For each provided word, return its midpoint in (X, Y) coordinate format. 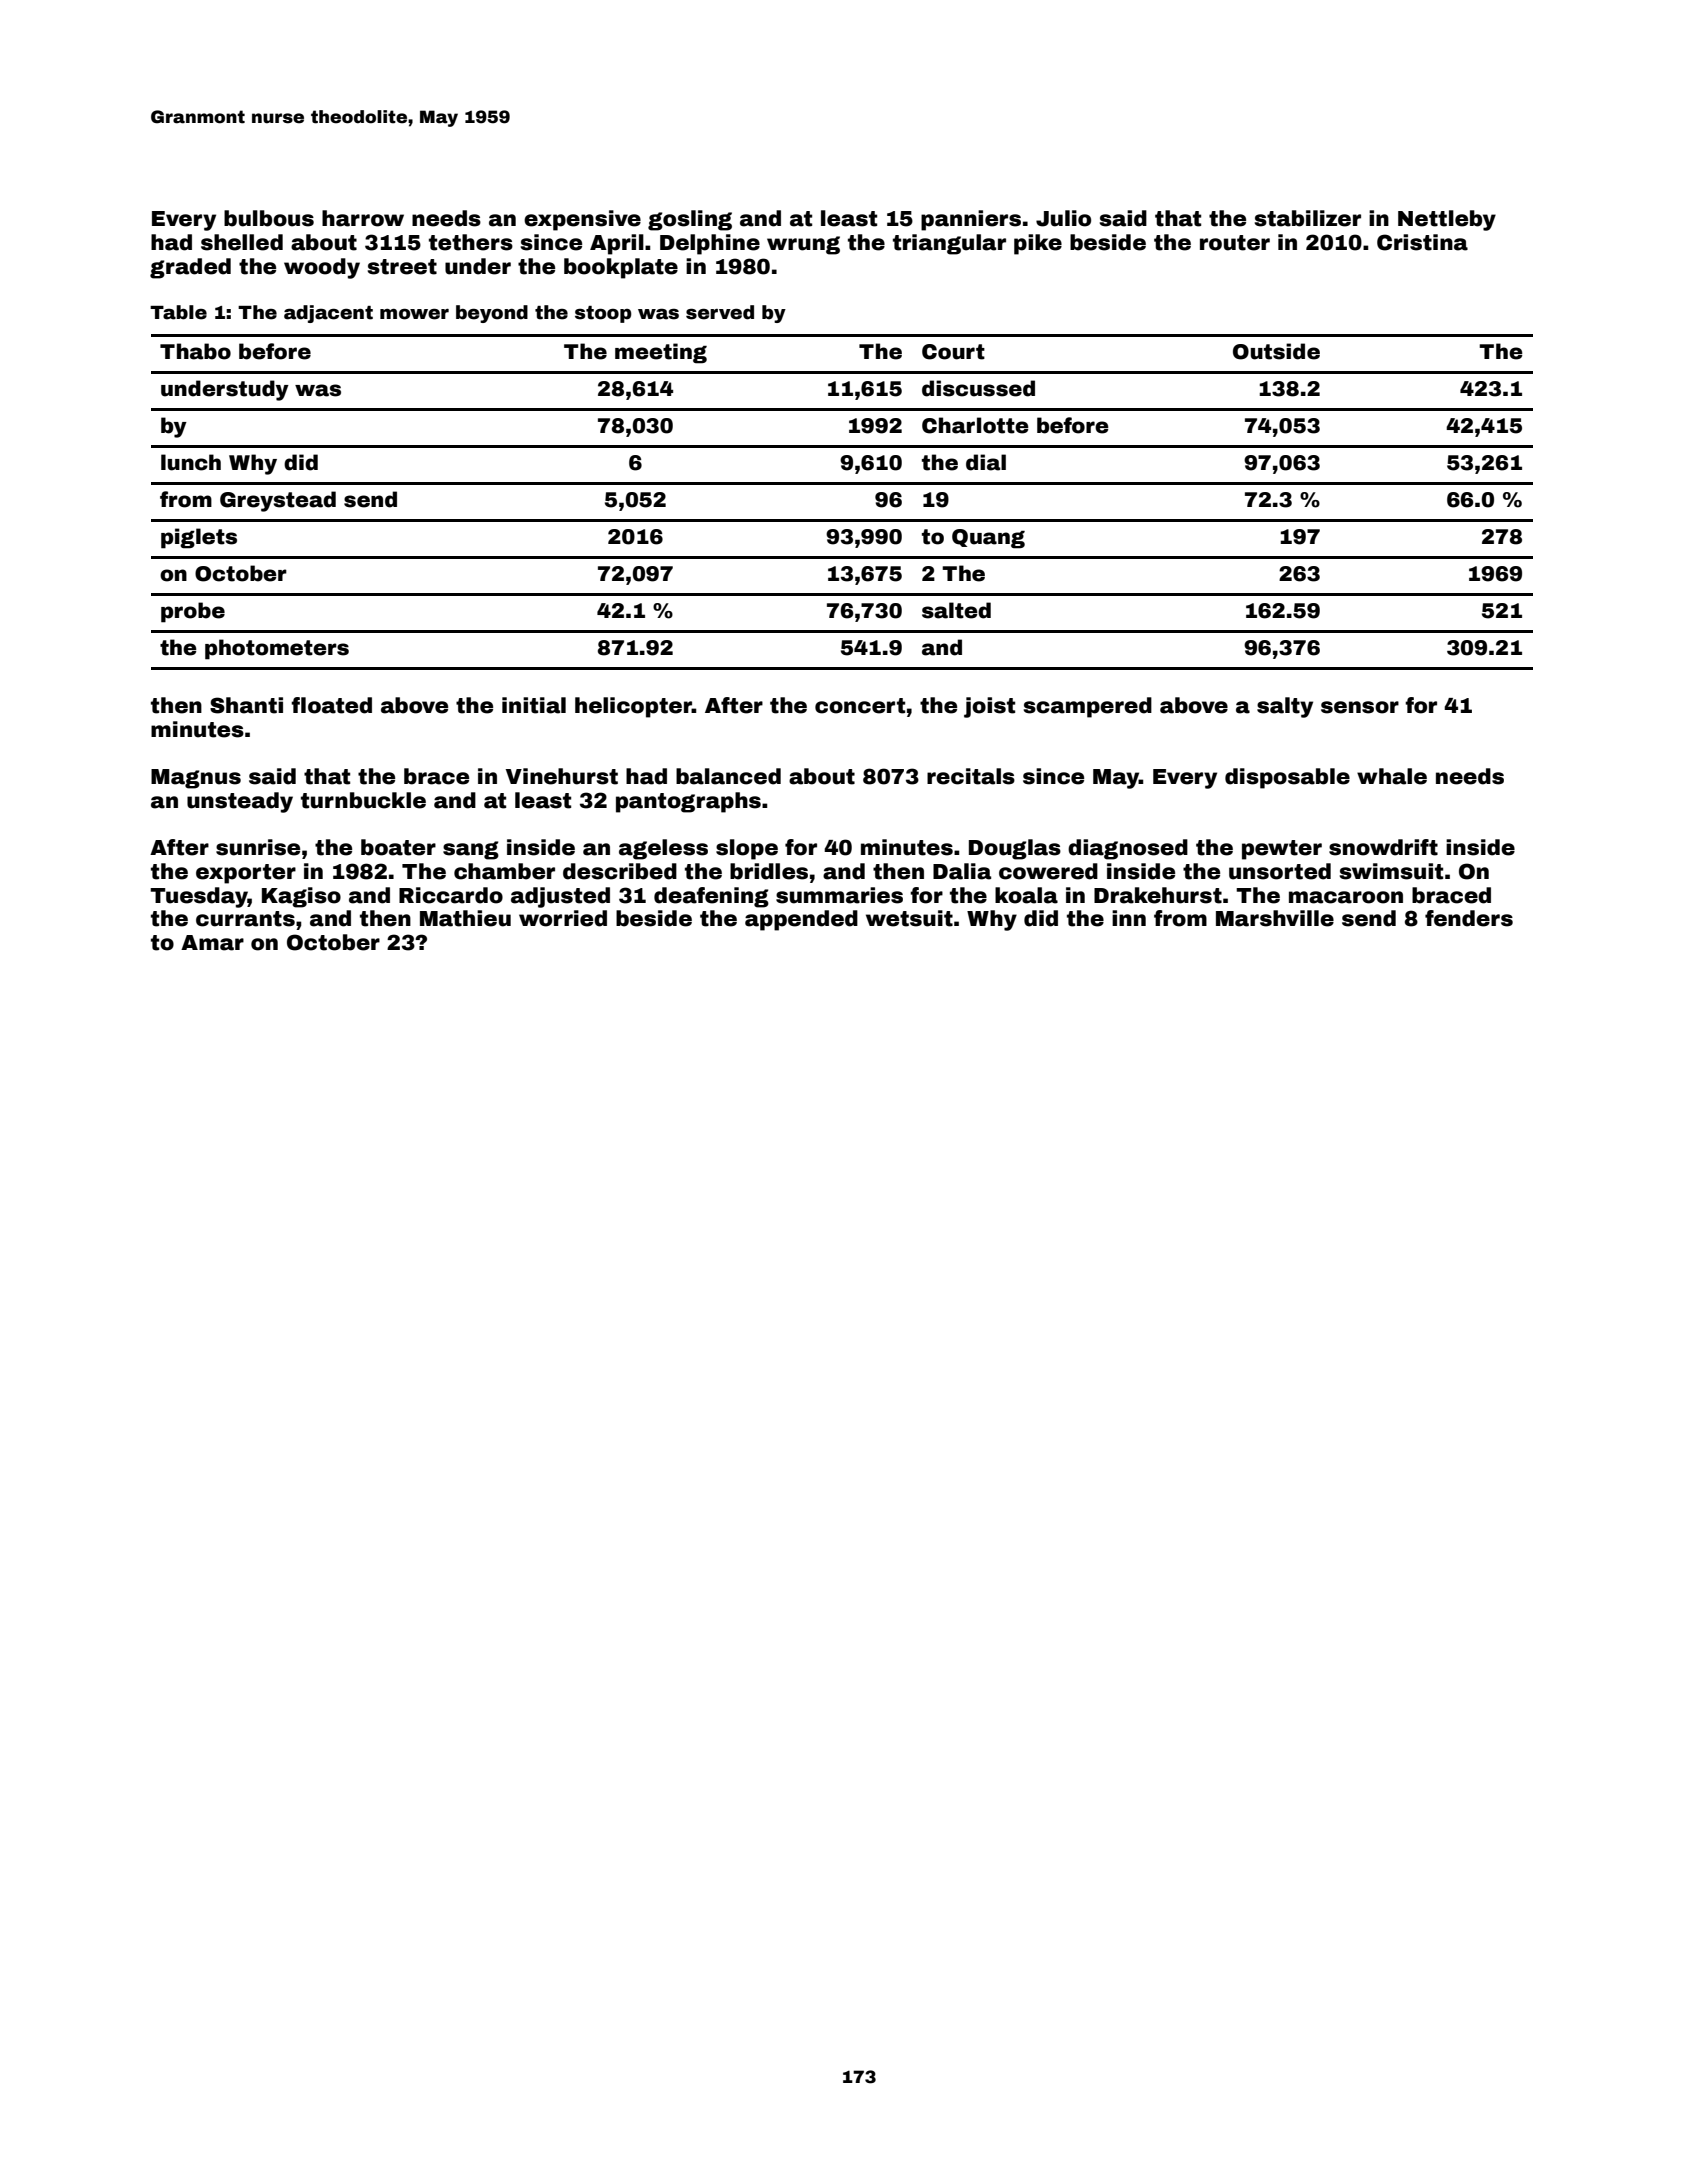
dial (986, 462)
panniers (971, 220)
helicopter (633, 707)
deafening (711, 897)
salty (1285, 707)
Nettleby (1447, 220)
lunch (191, 462)
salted (956, 610)
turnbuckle (363, 800)
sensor (1360, 707)
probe (193, 612)
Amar (212, 943)
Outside (1276, 351)
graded (190, 268)
